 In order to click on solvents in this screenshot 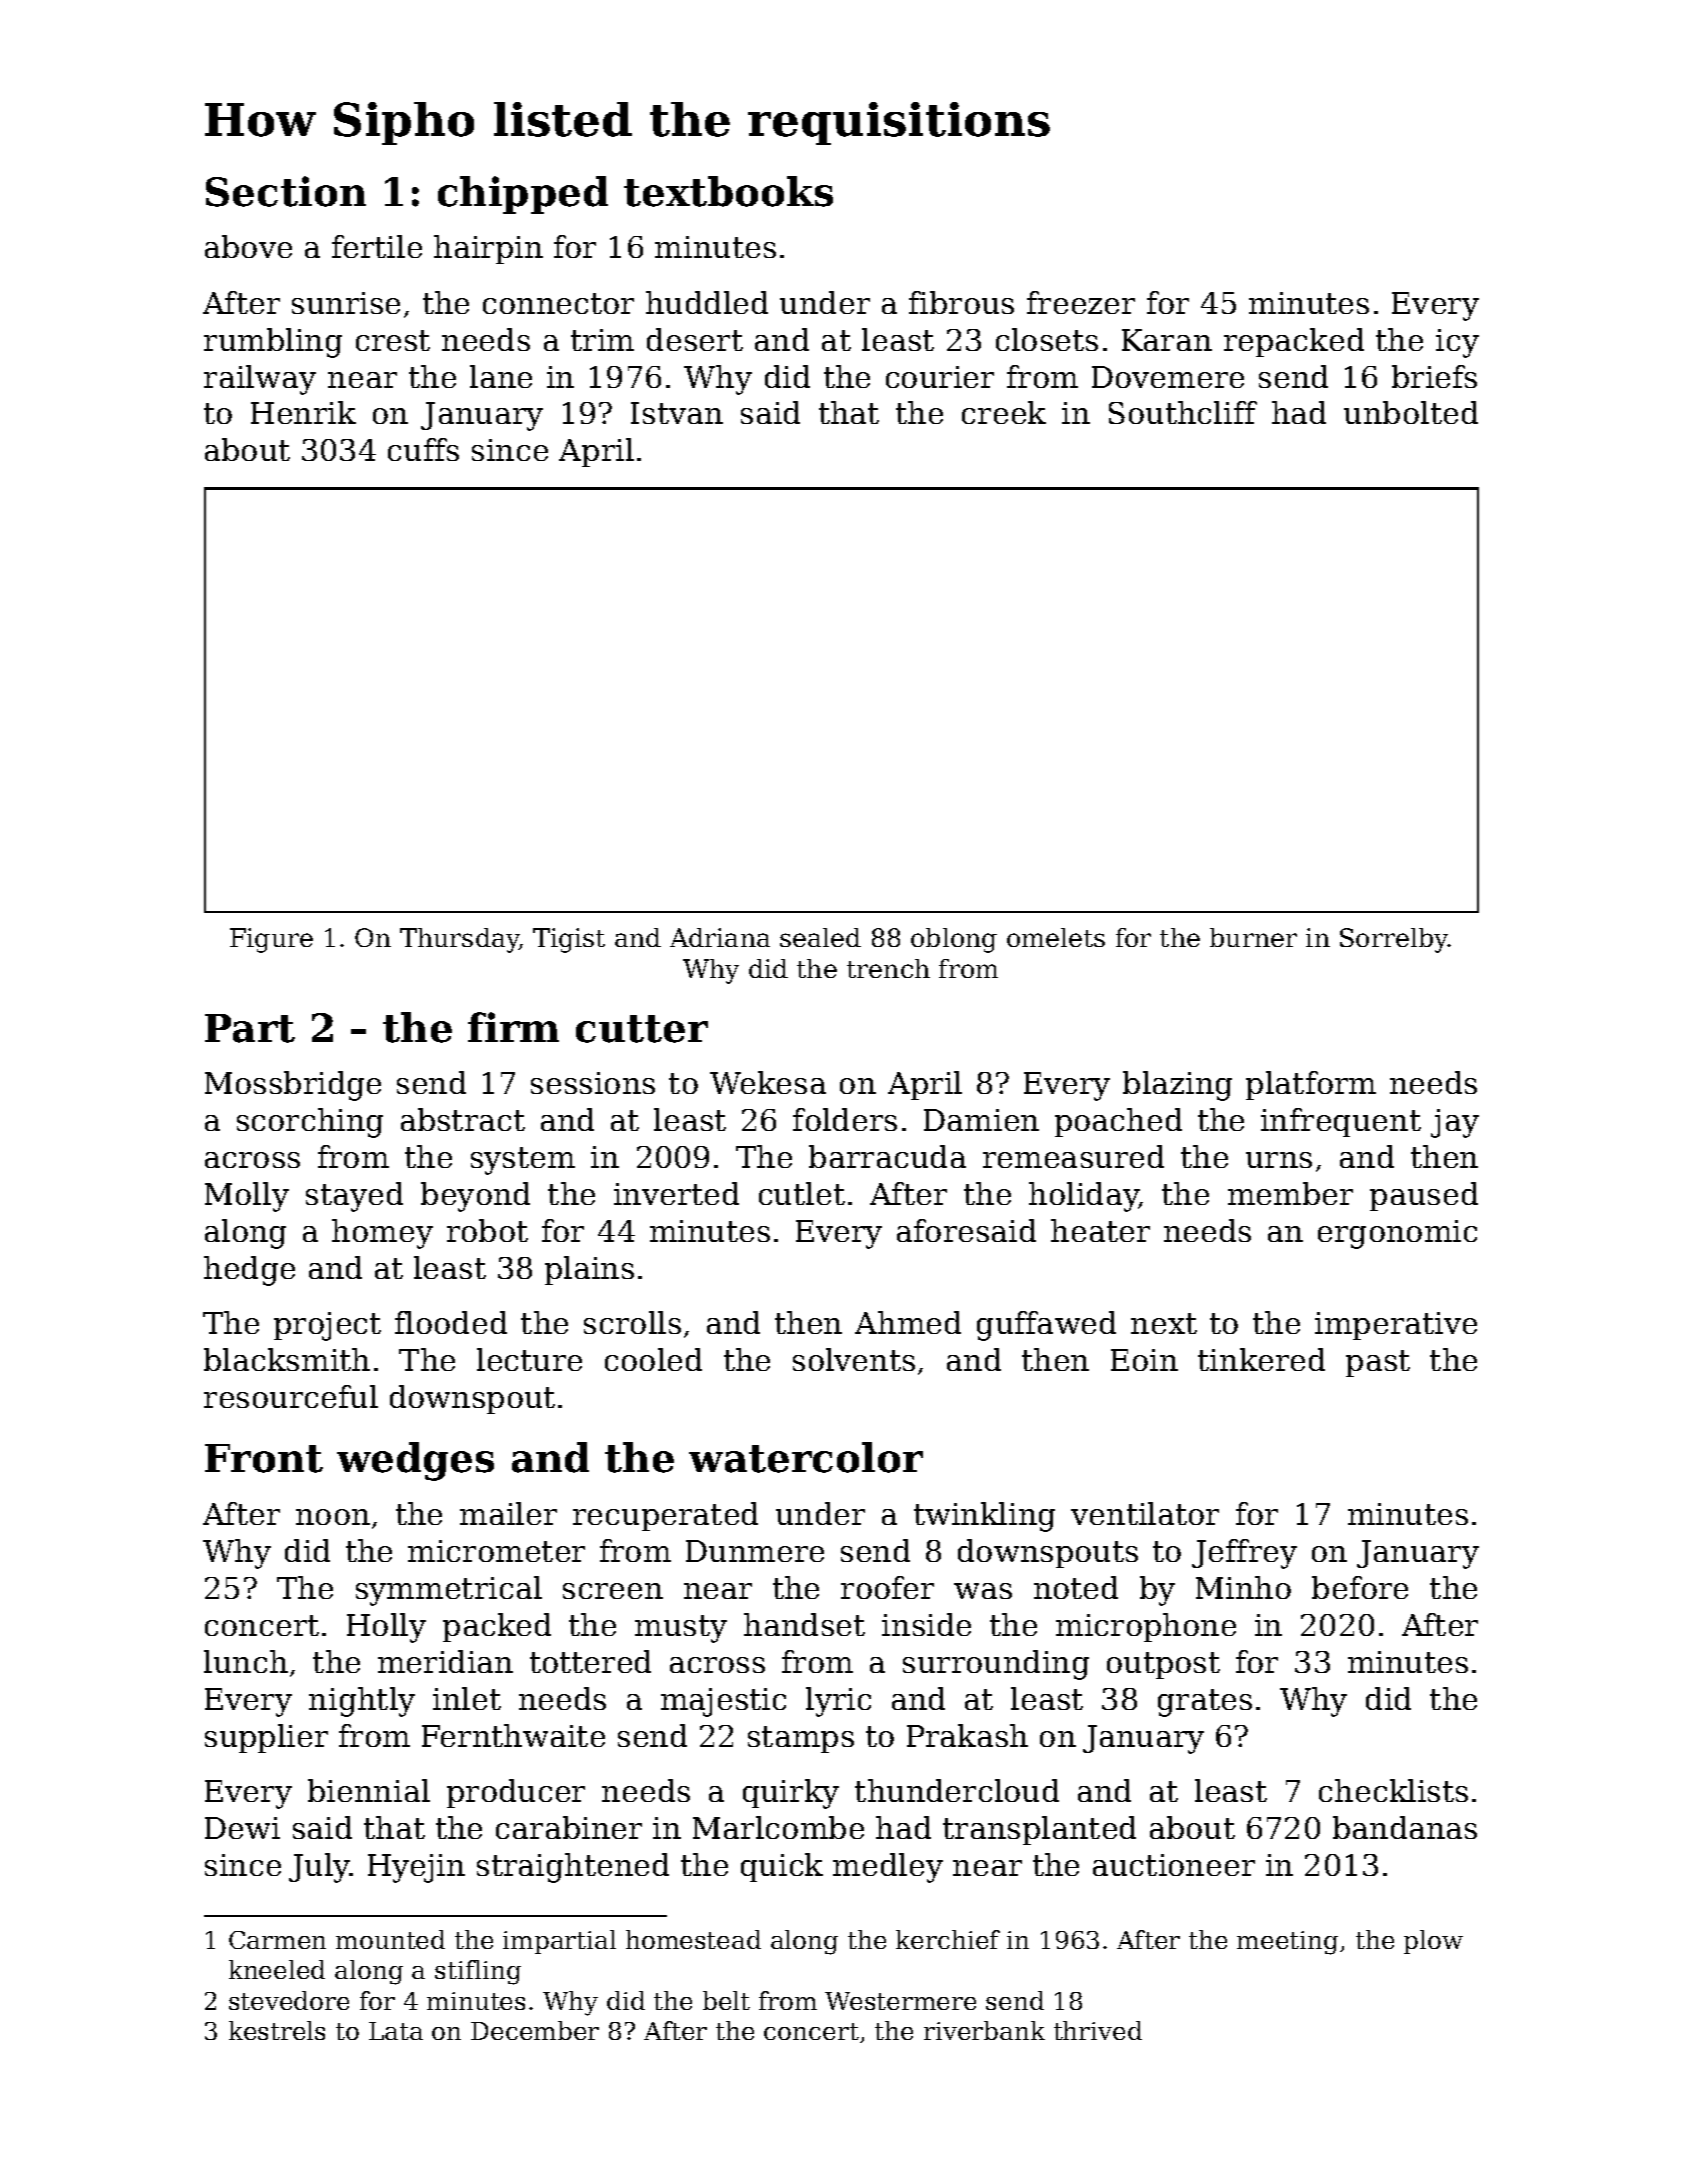, I will do `click(854, 1359)`.
